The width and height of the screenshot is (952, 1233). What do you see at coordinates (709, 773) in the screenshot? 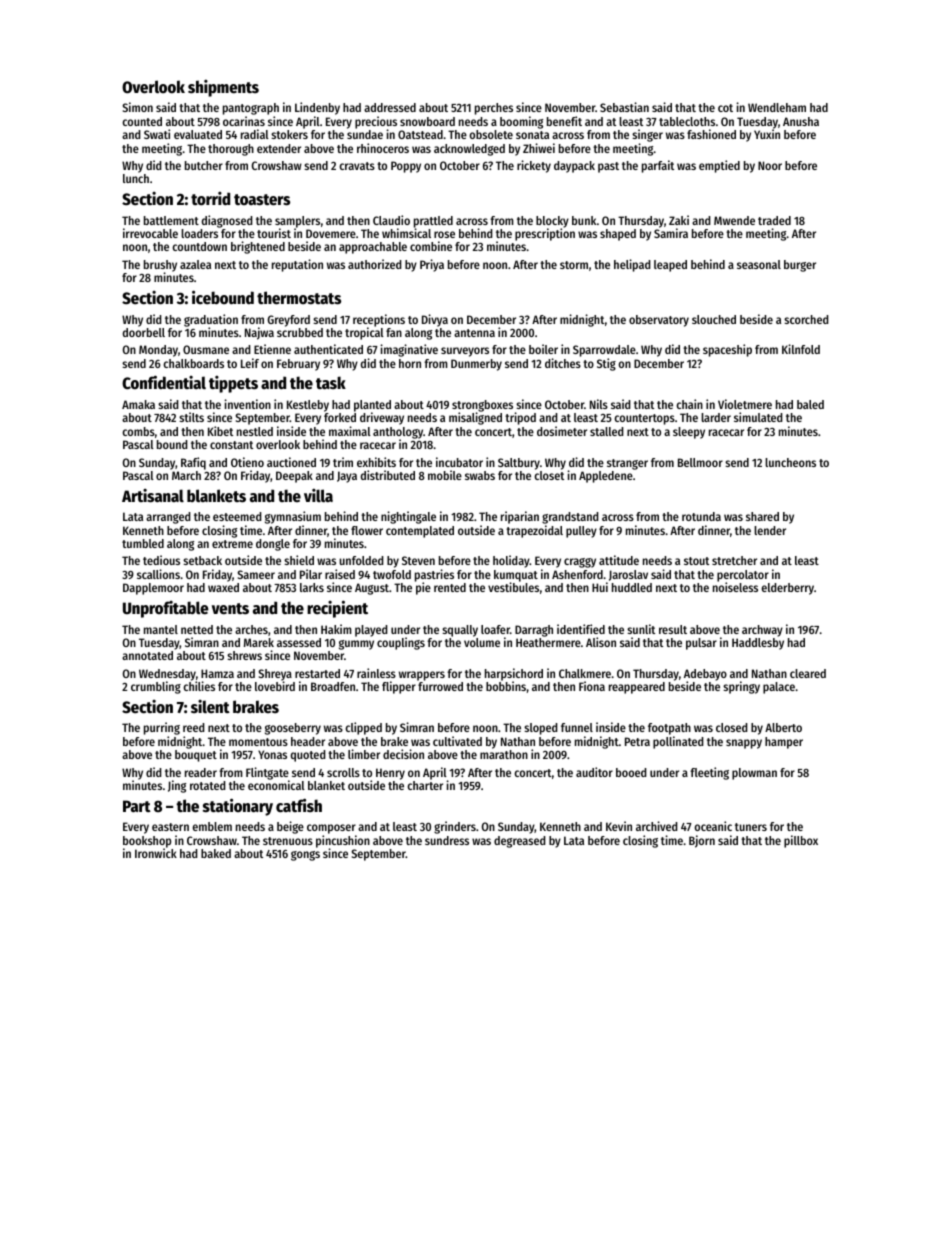
I see `fleeting` at bounding box center [709, 773].
